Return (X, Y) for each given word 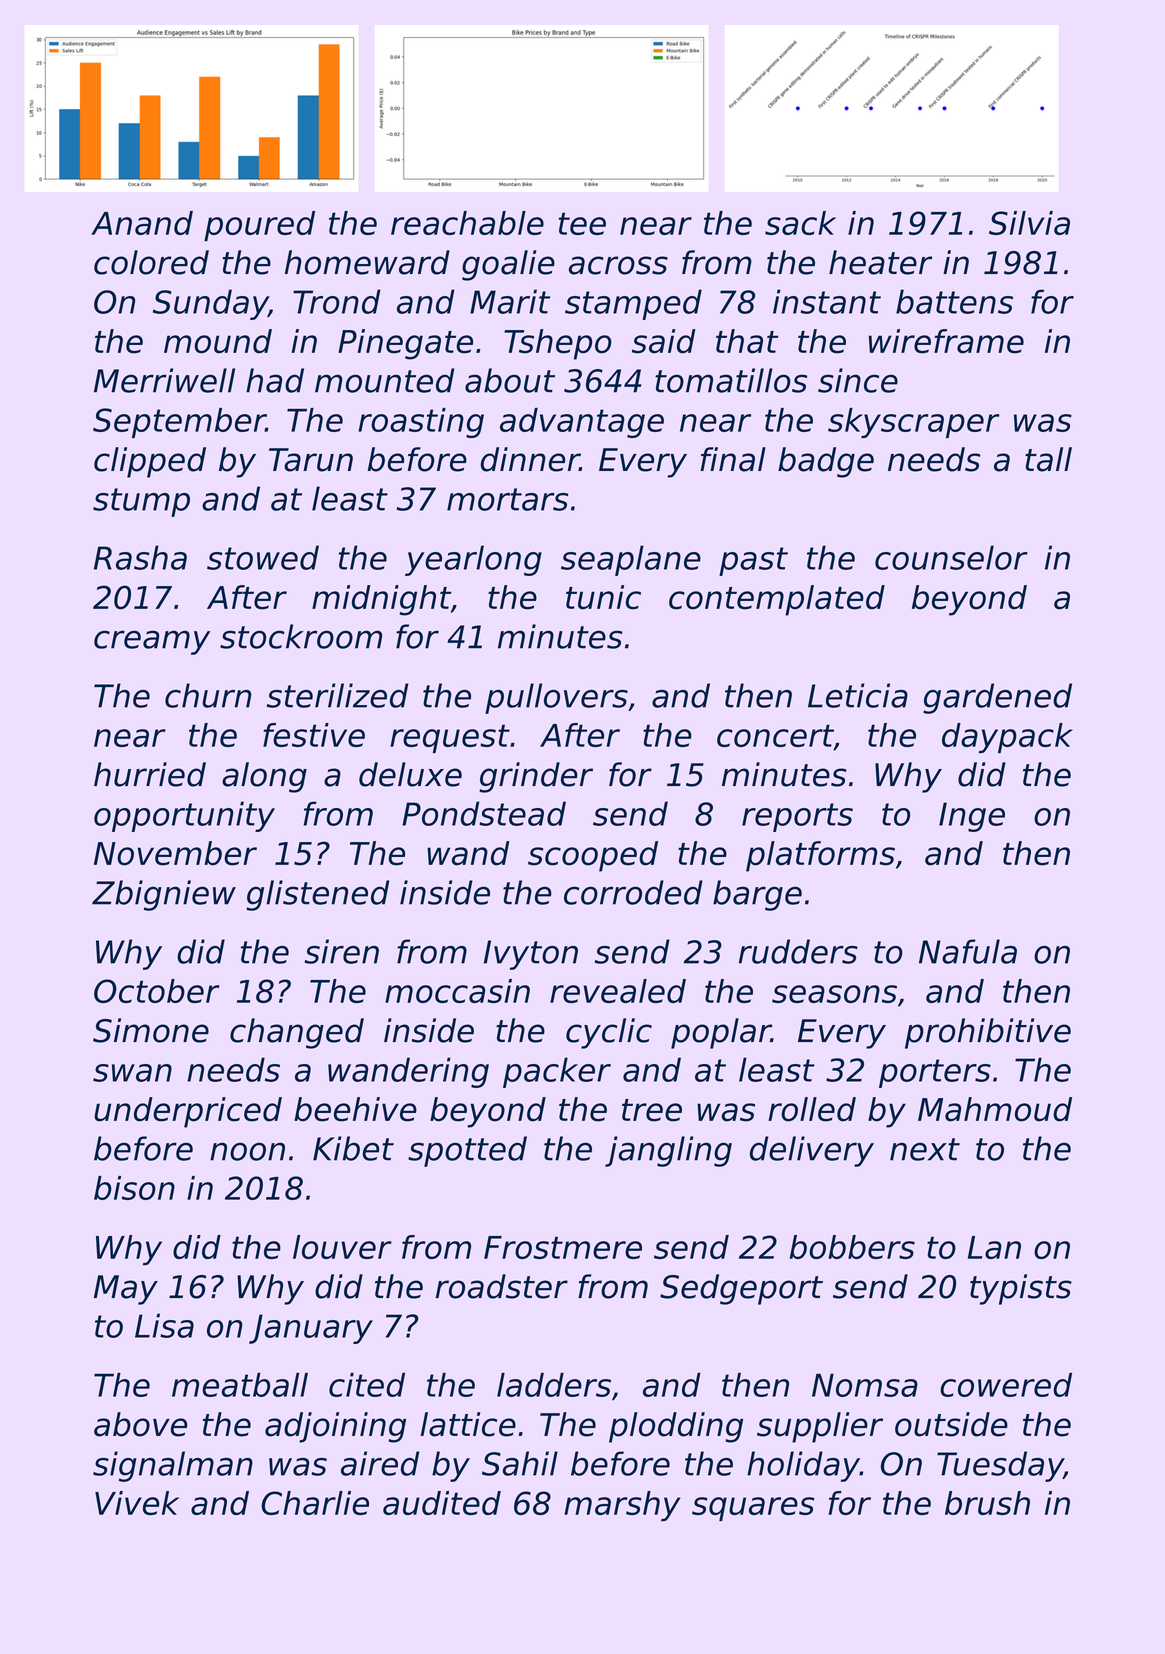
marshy (622, 1506)
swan (132, 1073)
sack (800, 223)
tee (582, 223)
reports (797, 817)
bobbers (852, 1247)
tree (652, 1110)
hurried (150, 774)
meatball (240, 1385)
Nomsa (865, 1385)
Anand (142, 223)
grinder (536, 777)
